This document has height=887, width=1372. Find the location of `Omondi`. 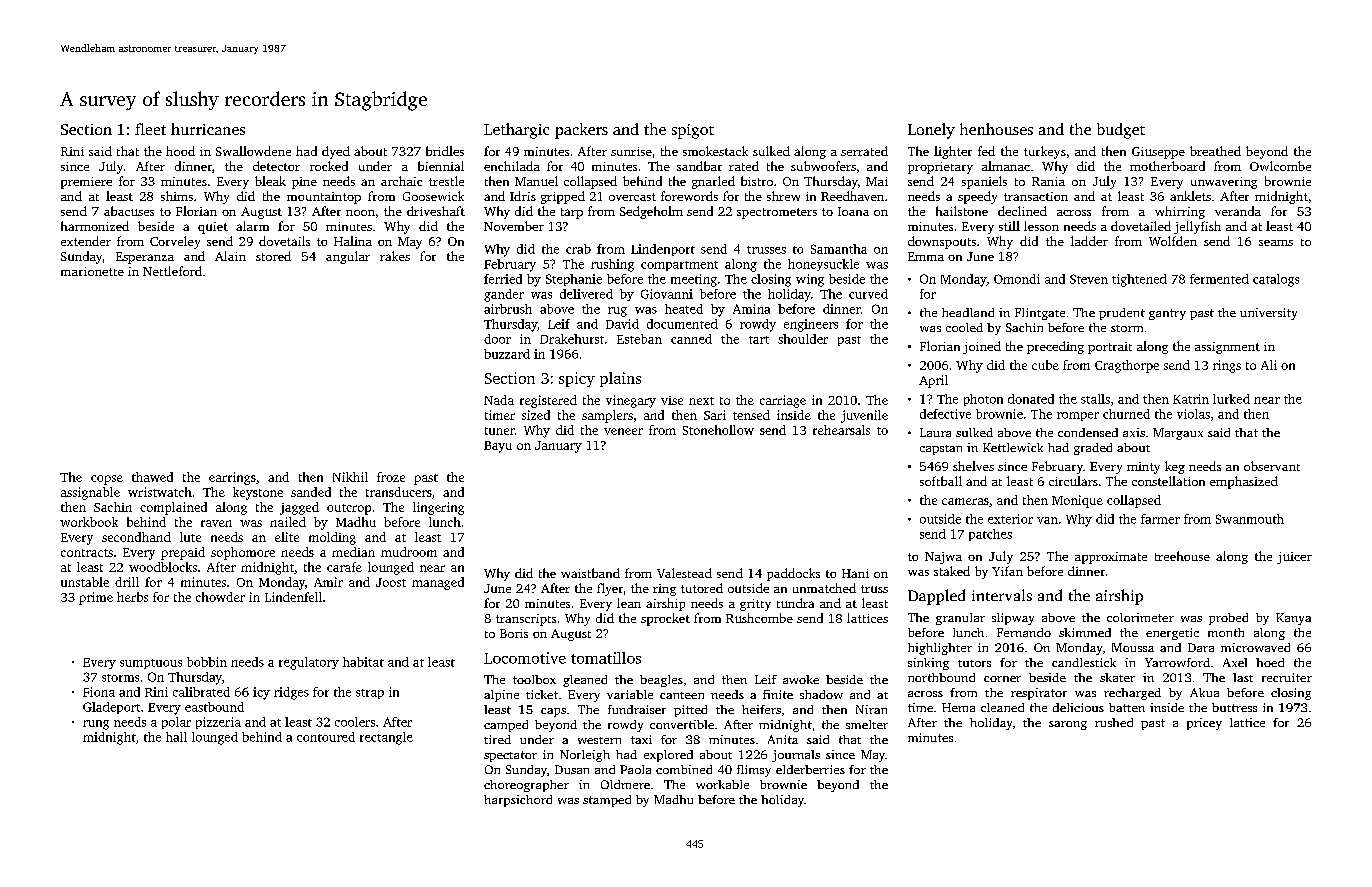

Omondi is located at coordinates (1017, 279).
